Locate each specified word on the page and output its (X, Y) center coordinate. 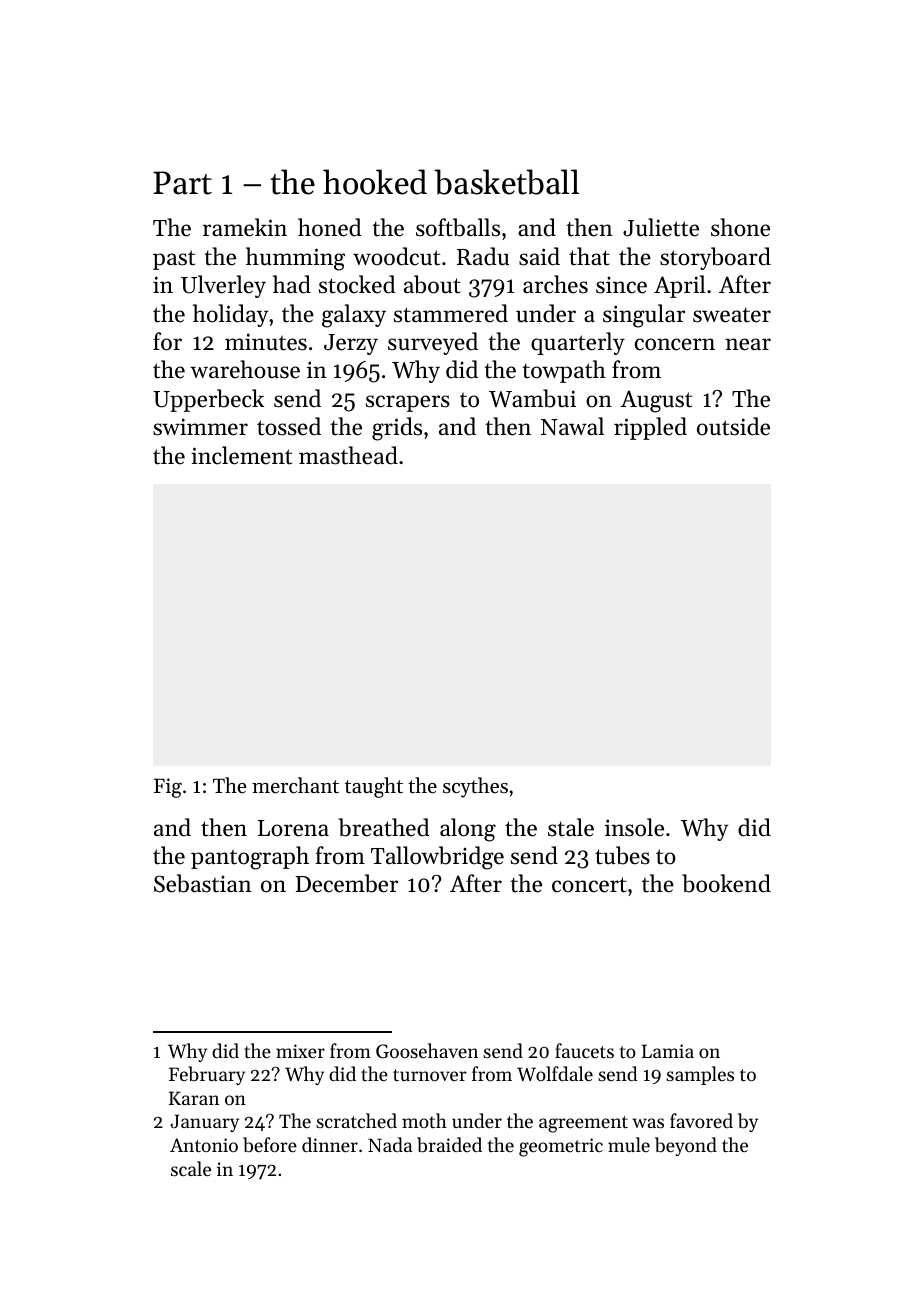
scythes (475, 787)
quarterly (578, 343)
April (680, 286)
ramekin (245, 227)
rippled (650, 428)
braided (449, 1145)
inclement (241, 455)
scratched (356, 1120)
